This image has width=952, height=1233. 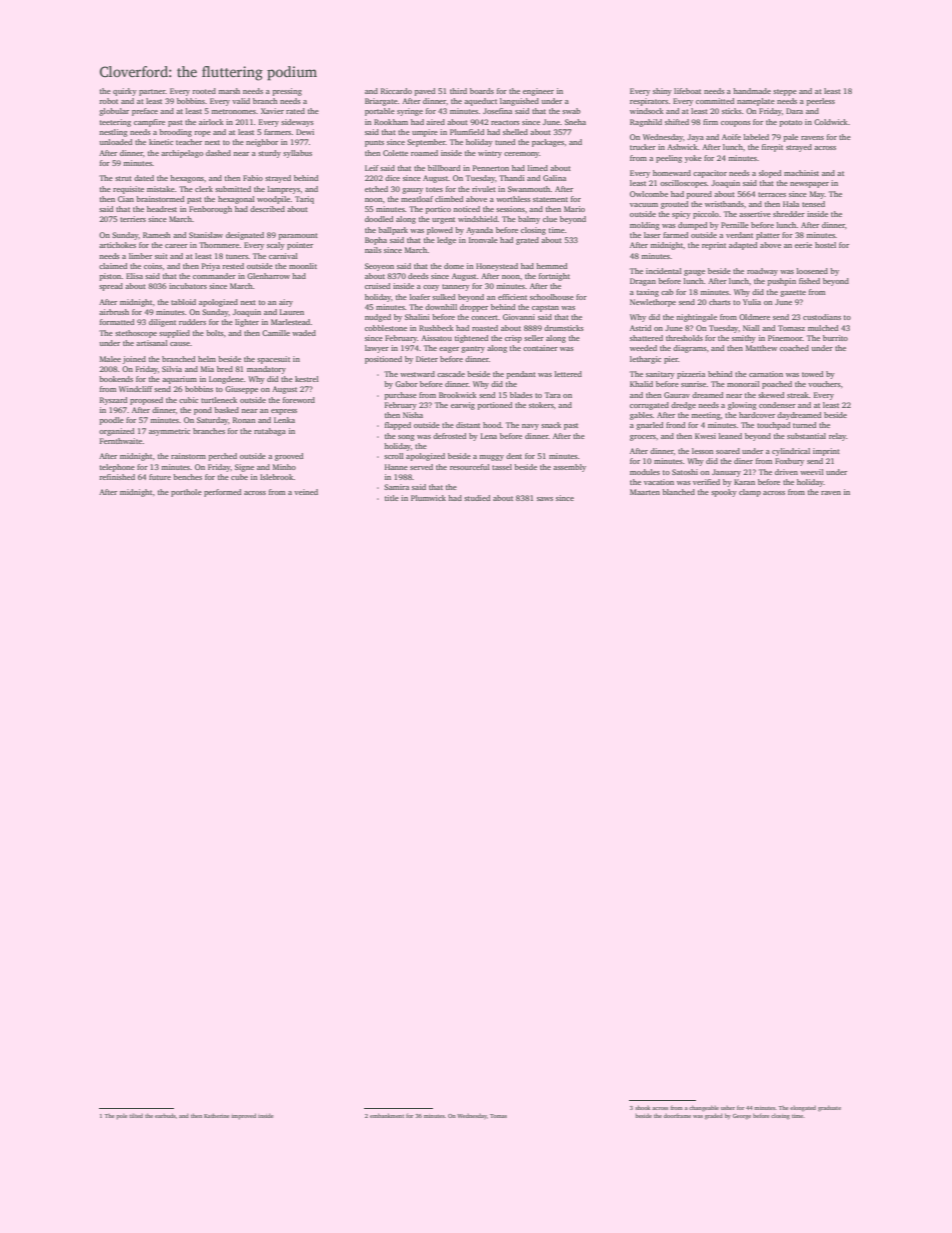 I want to click on embankment, so click(x=387, y=1115).
